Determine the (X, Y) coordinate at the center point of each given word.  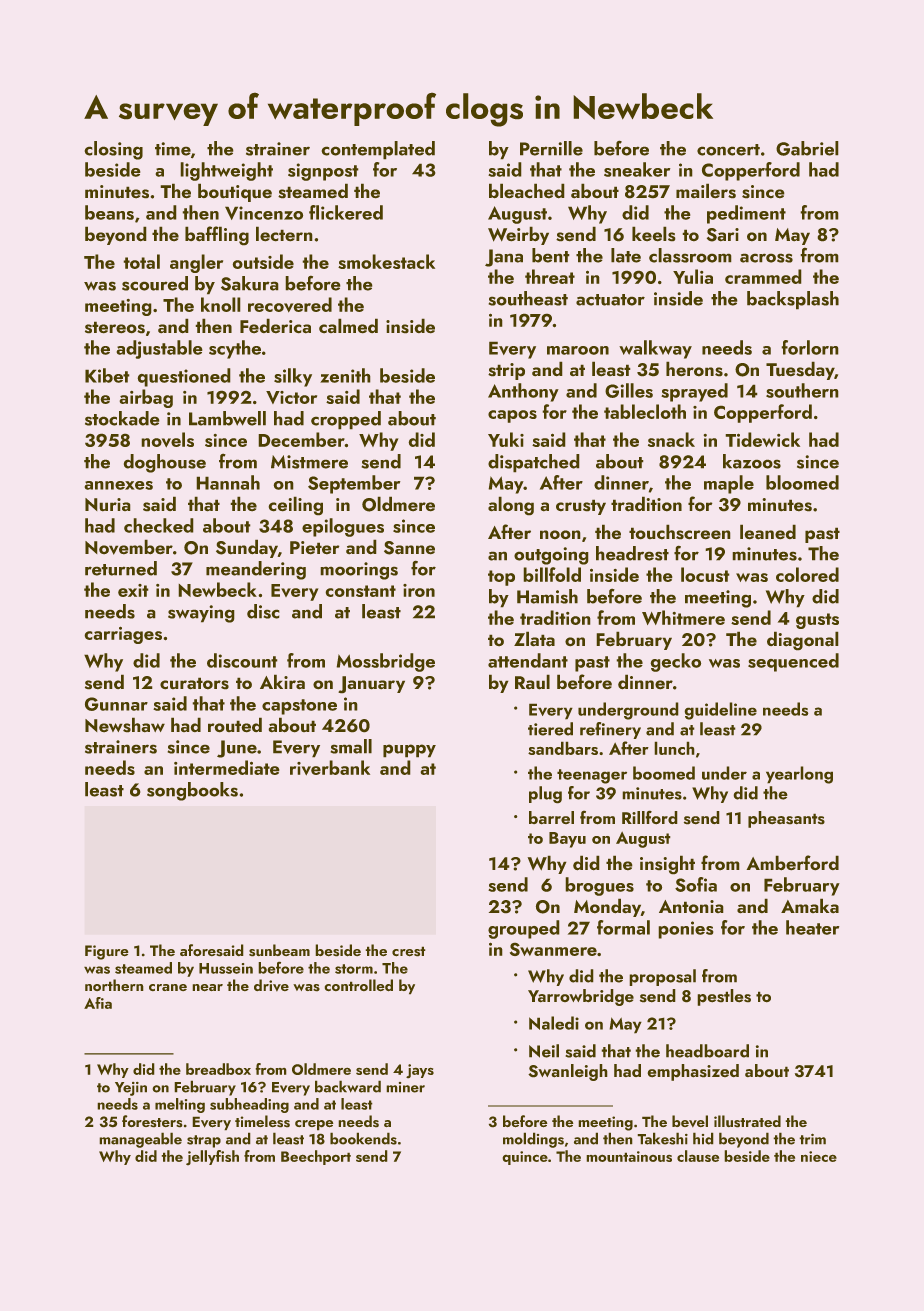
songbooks (192, 791)
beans (109, 212)
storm (354, 969)
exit (133, 590)
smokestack (386, 261)
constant (360, 591)
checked (159, 525)
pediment (746, 214)
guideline (720, 711)
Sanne (409, 548)
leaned (768, 532)
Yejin (131, 1089)
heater (813, 927)
